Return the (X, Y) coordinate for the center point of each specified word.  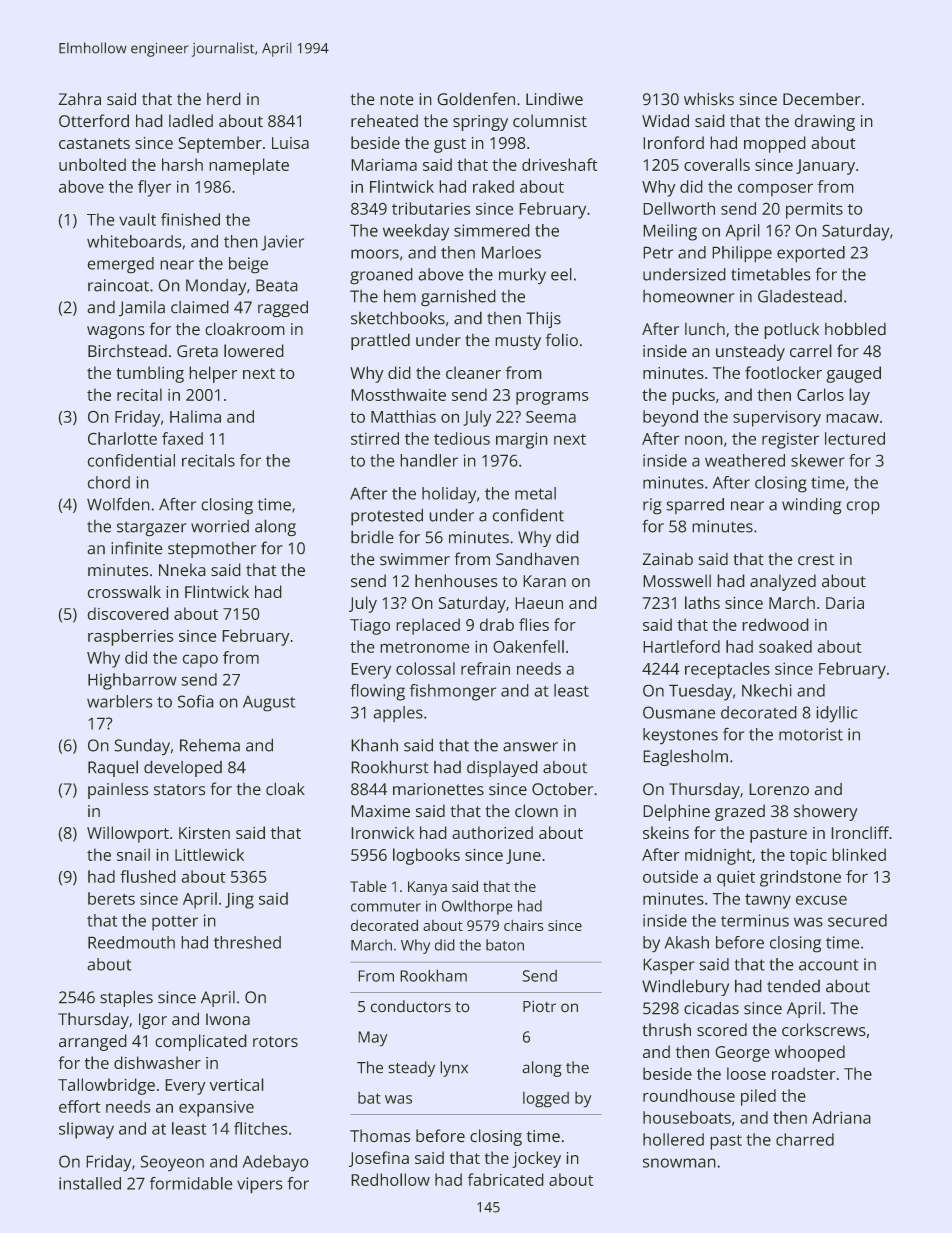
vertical (237, 1084)
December (822, 99)
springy (480, 123)
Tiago (370, 627)
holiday (449, 495)
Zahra (79, 99)
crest (816, 560)
